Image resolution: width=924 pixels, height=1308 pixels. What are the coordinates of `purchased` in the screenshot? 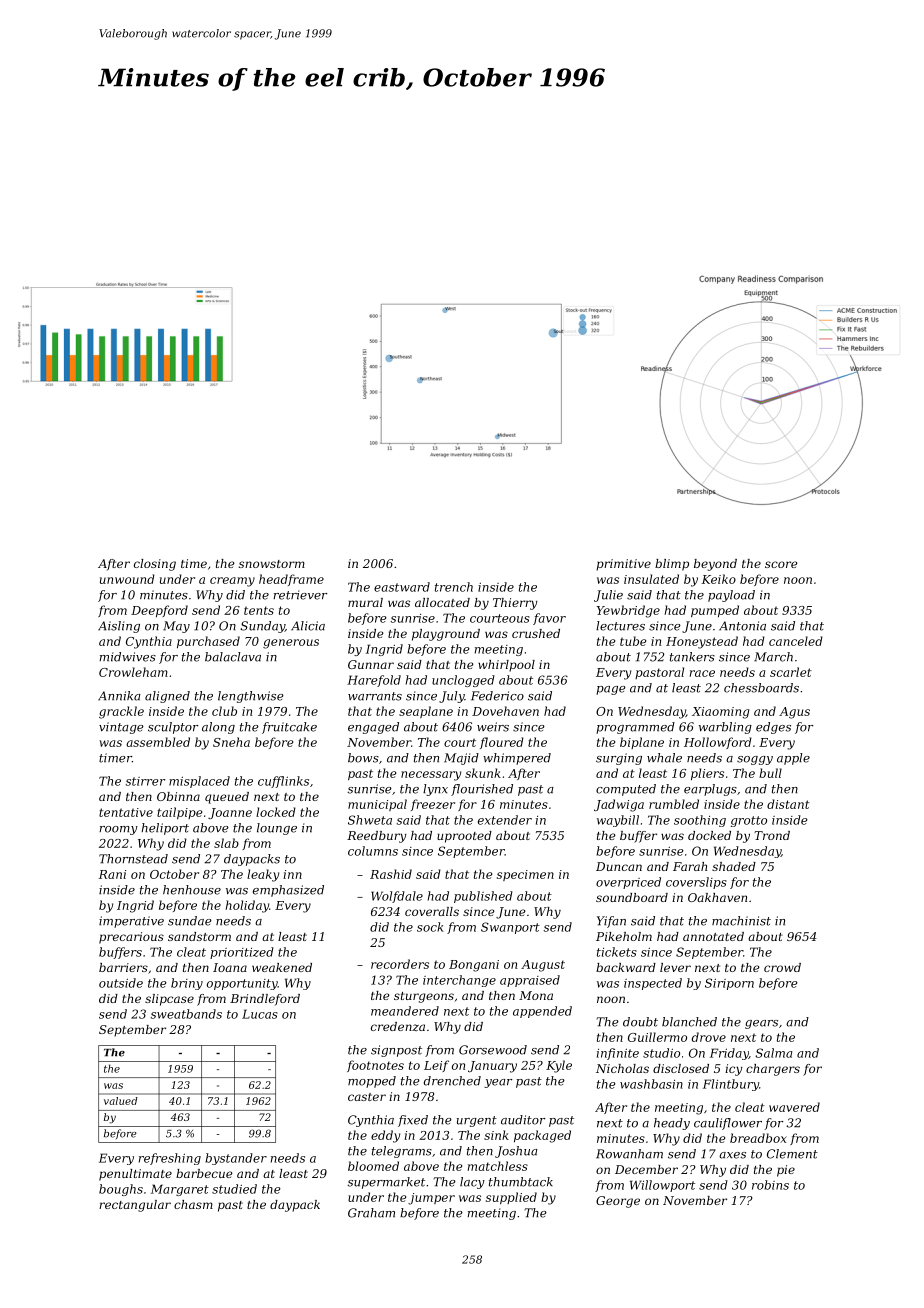 It's located at (208, 642).
